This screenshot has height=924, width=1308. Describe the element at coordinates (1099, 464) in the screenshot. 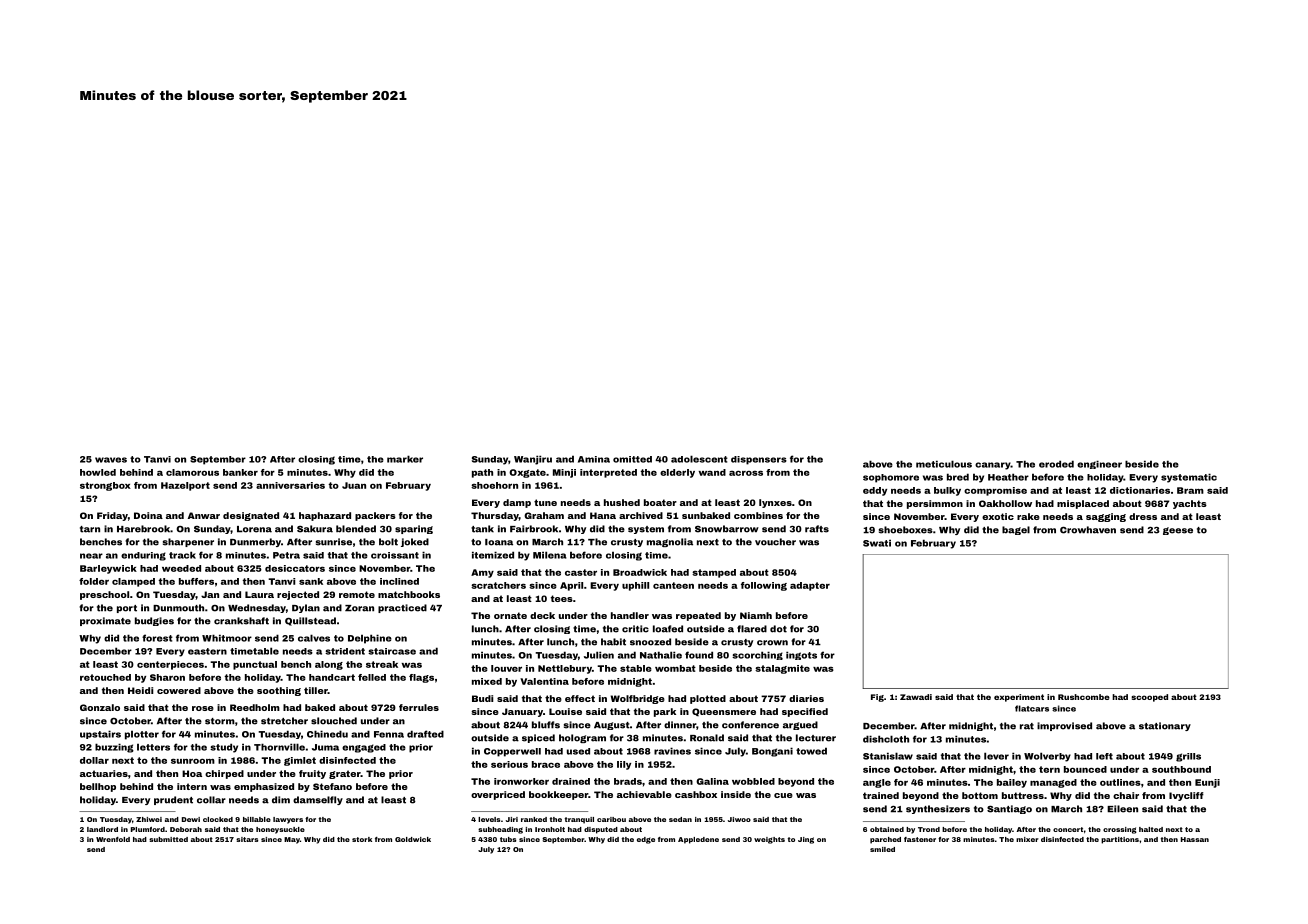

I see `engineer` at that location.
